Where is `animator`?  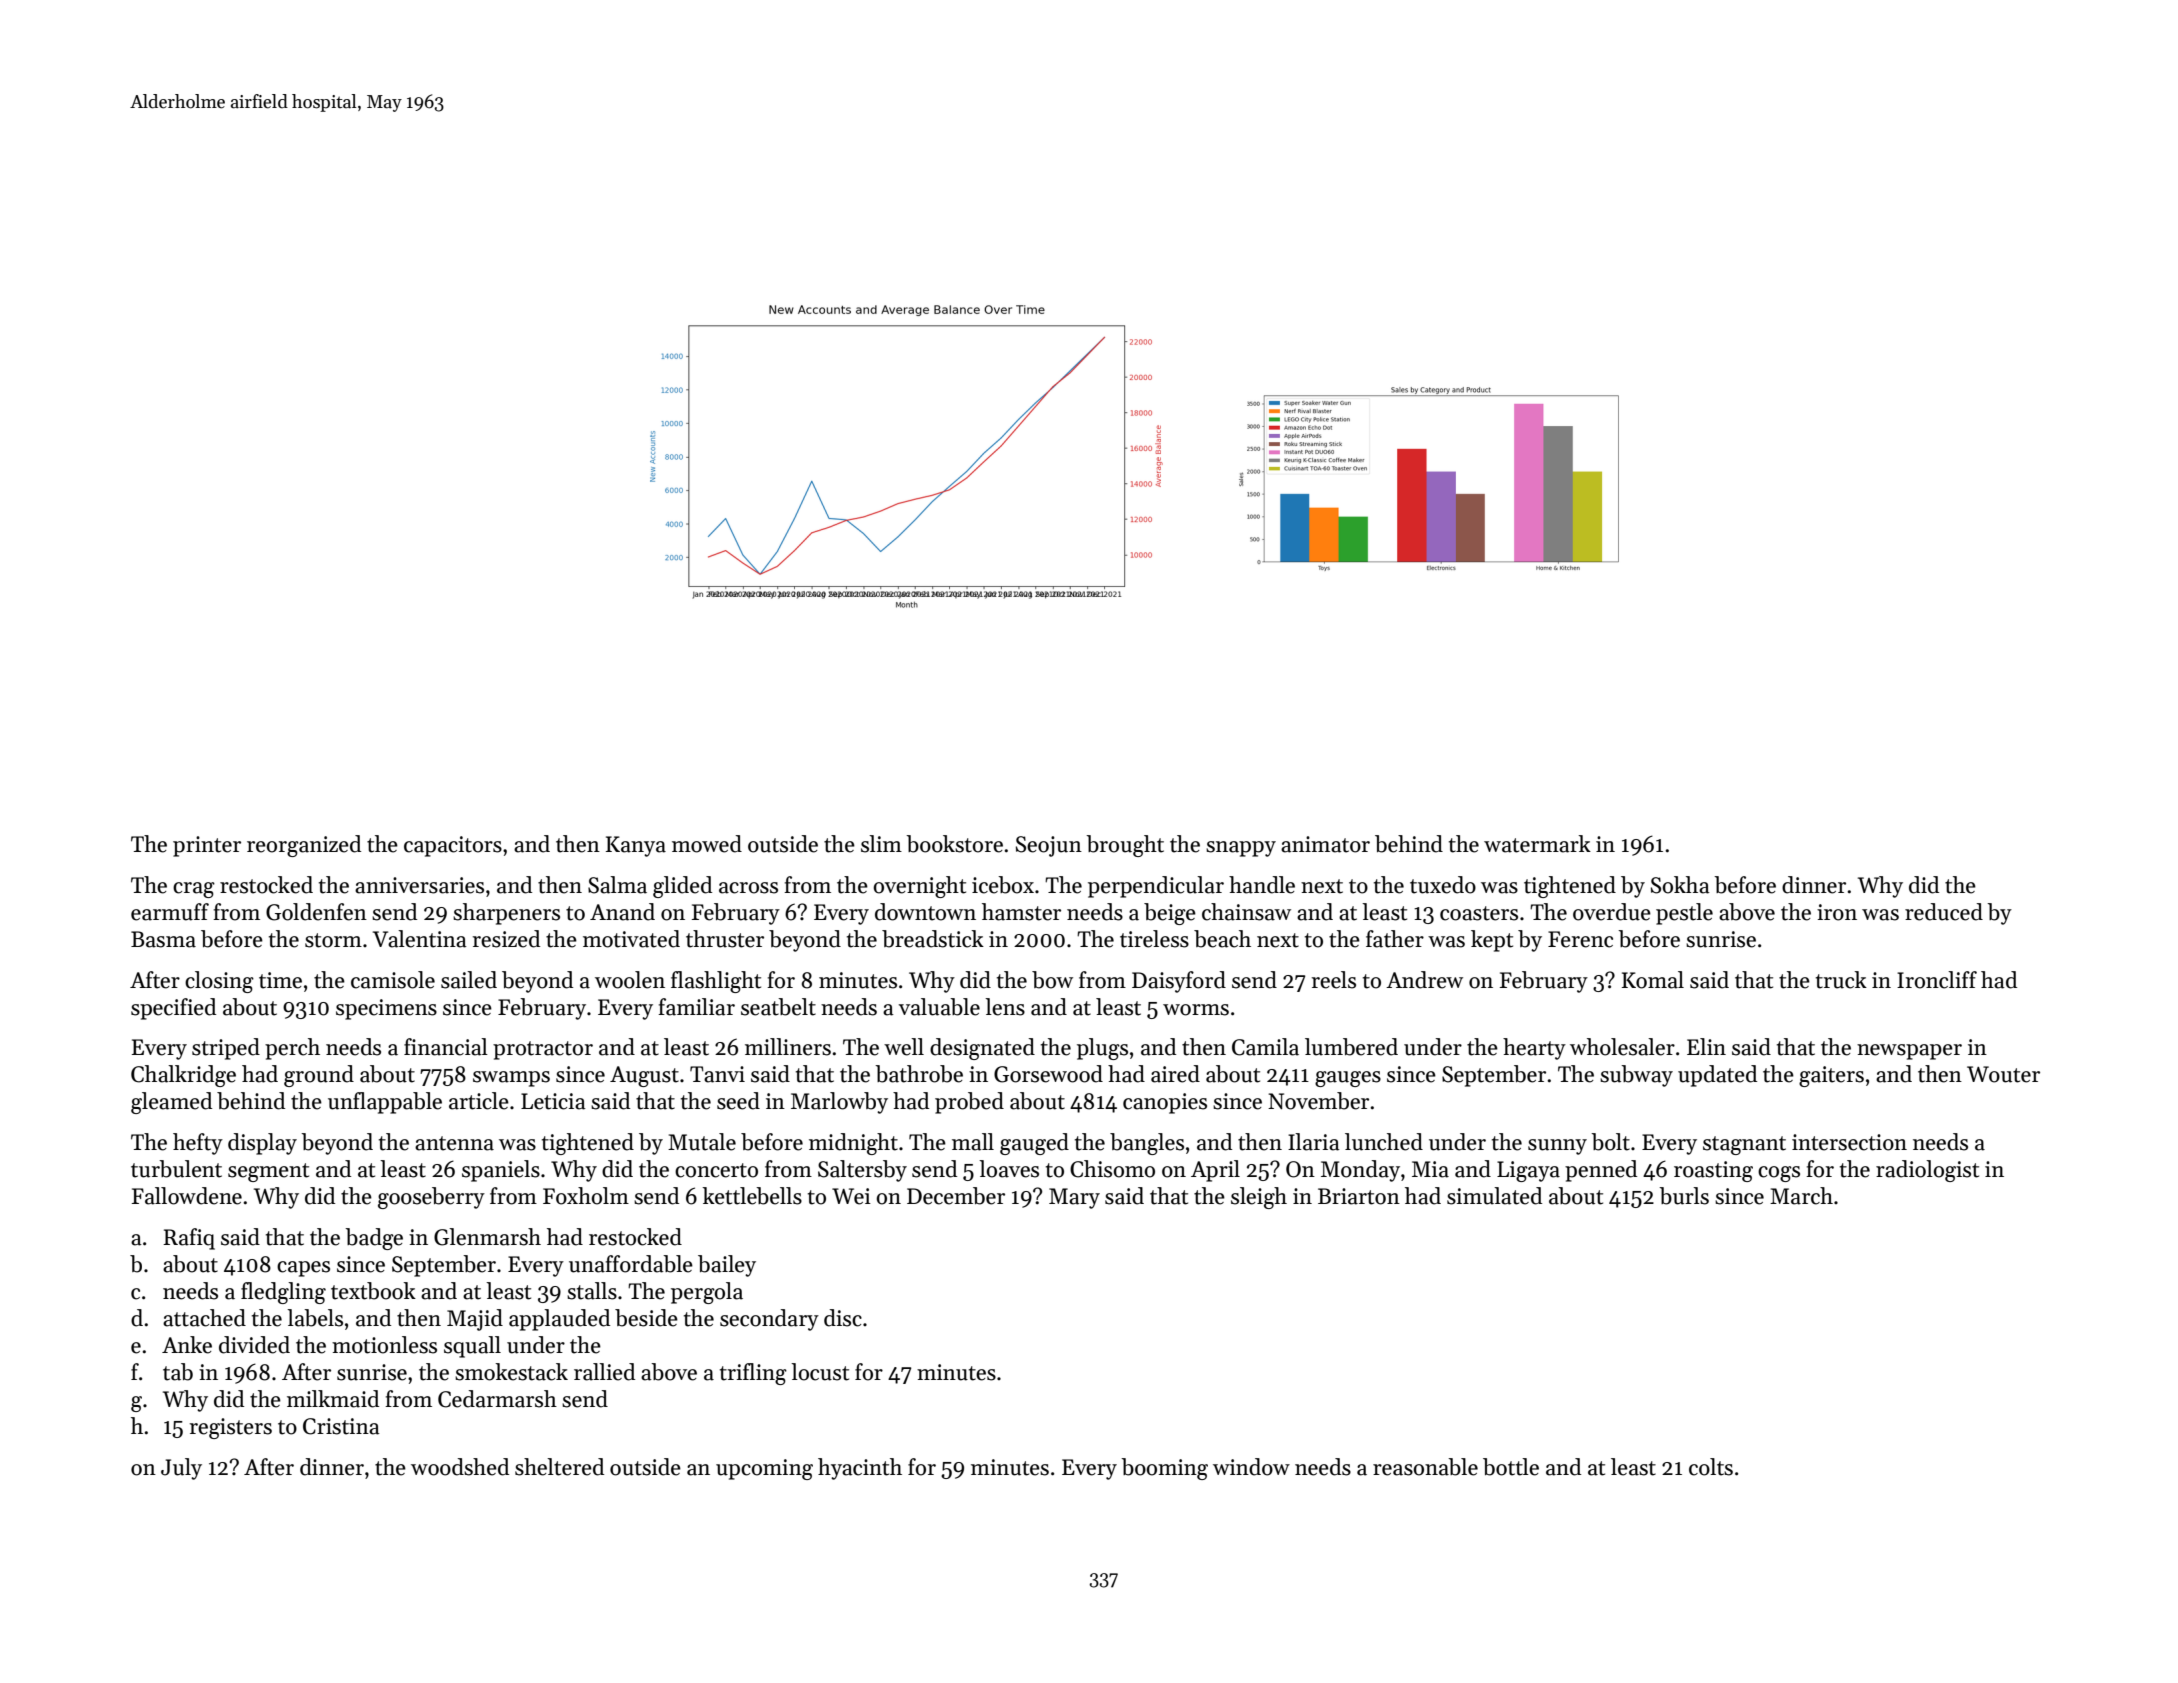
animator is located at coordinates (1325, 844).
